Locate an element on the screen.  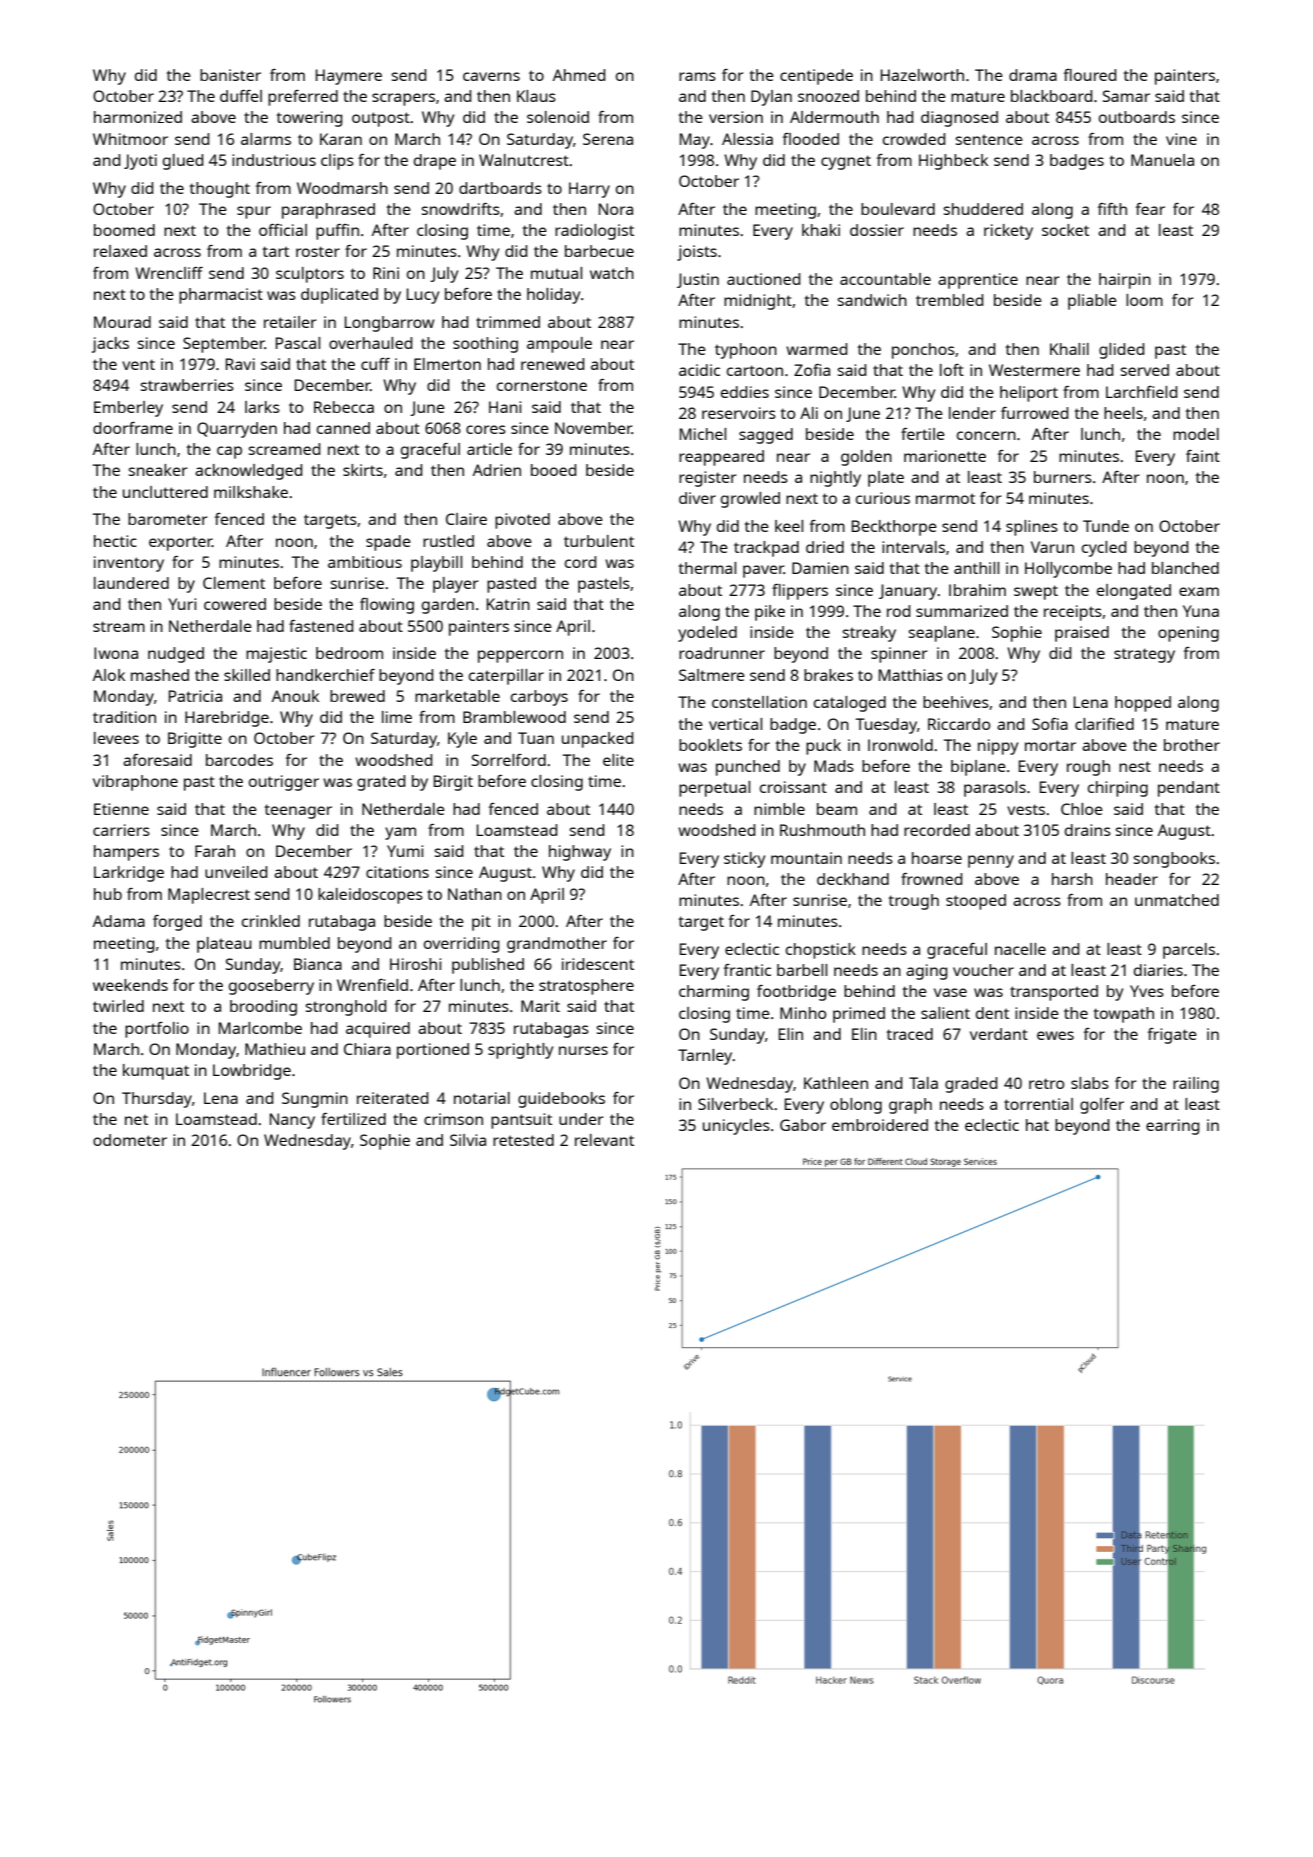
Silvia is located at coordinates (468, 1140).
